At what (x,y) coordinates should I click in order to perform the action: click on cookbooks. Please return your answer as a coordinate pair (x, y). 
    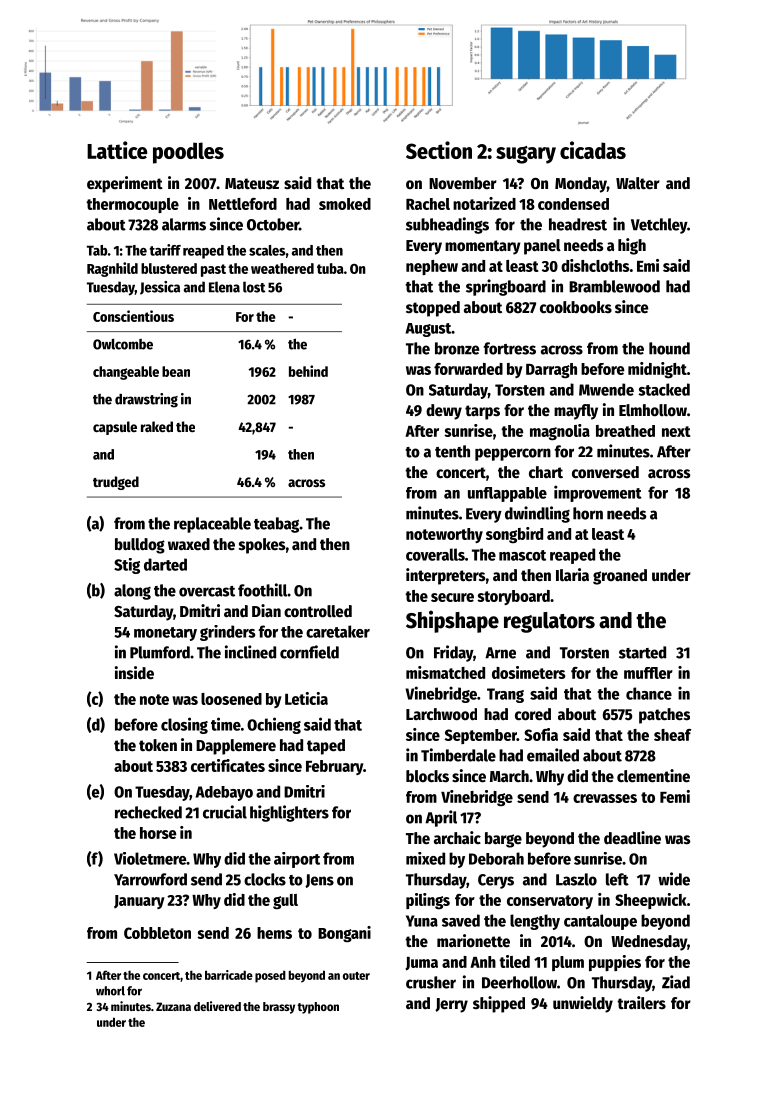
    Looking at the image, I should click on (576, 307).
